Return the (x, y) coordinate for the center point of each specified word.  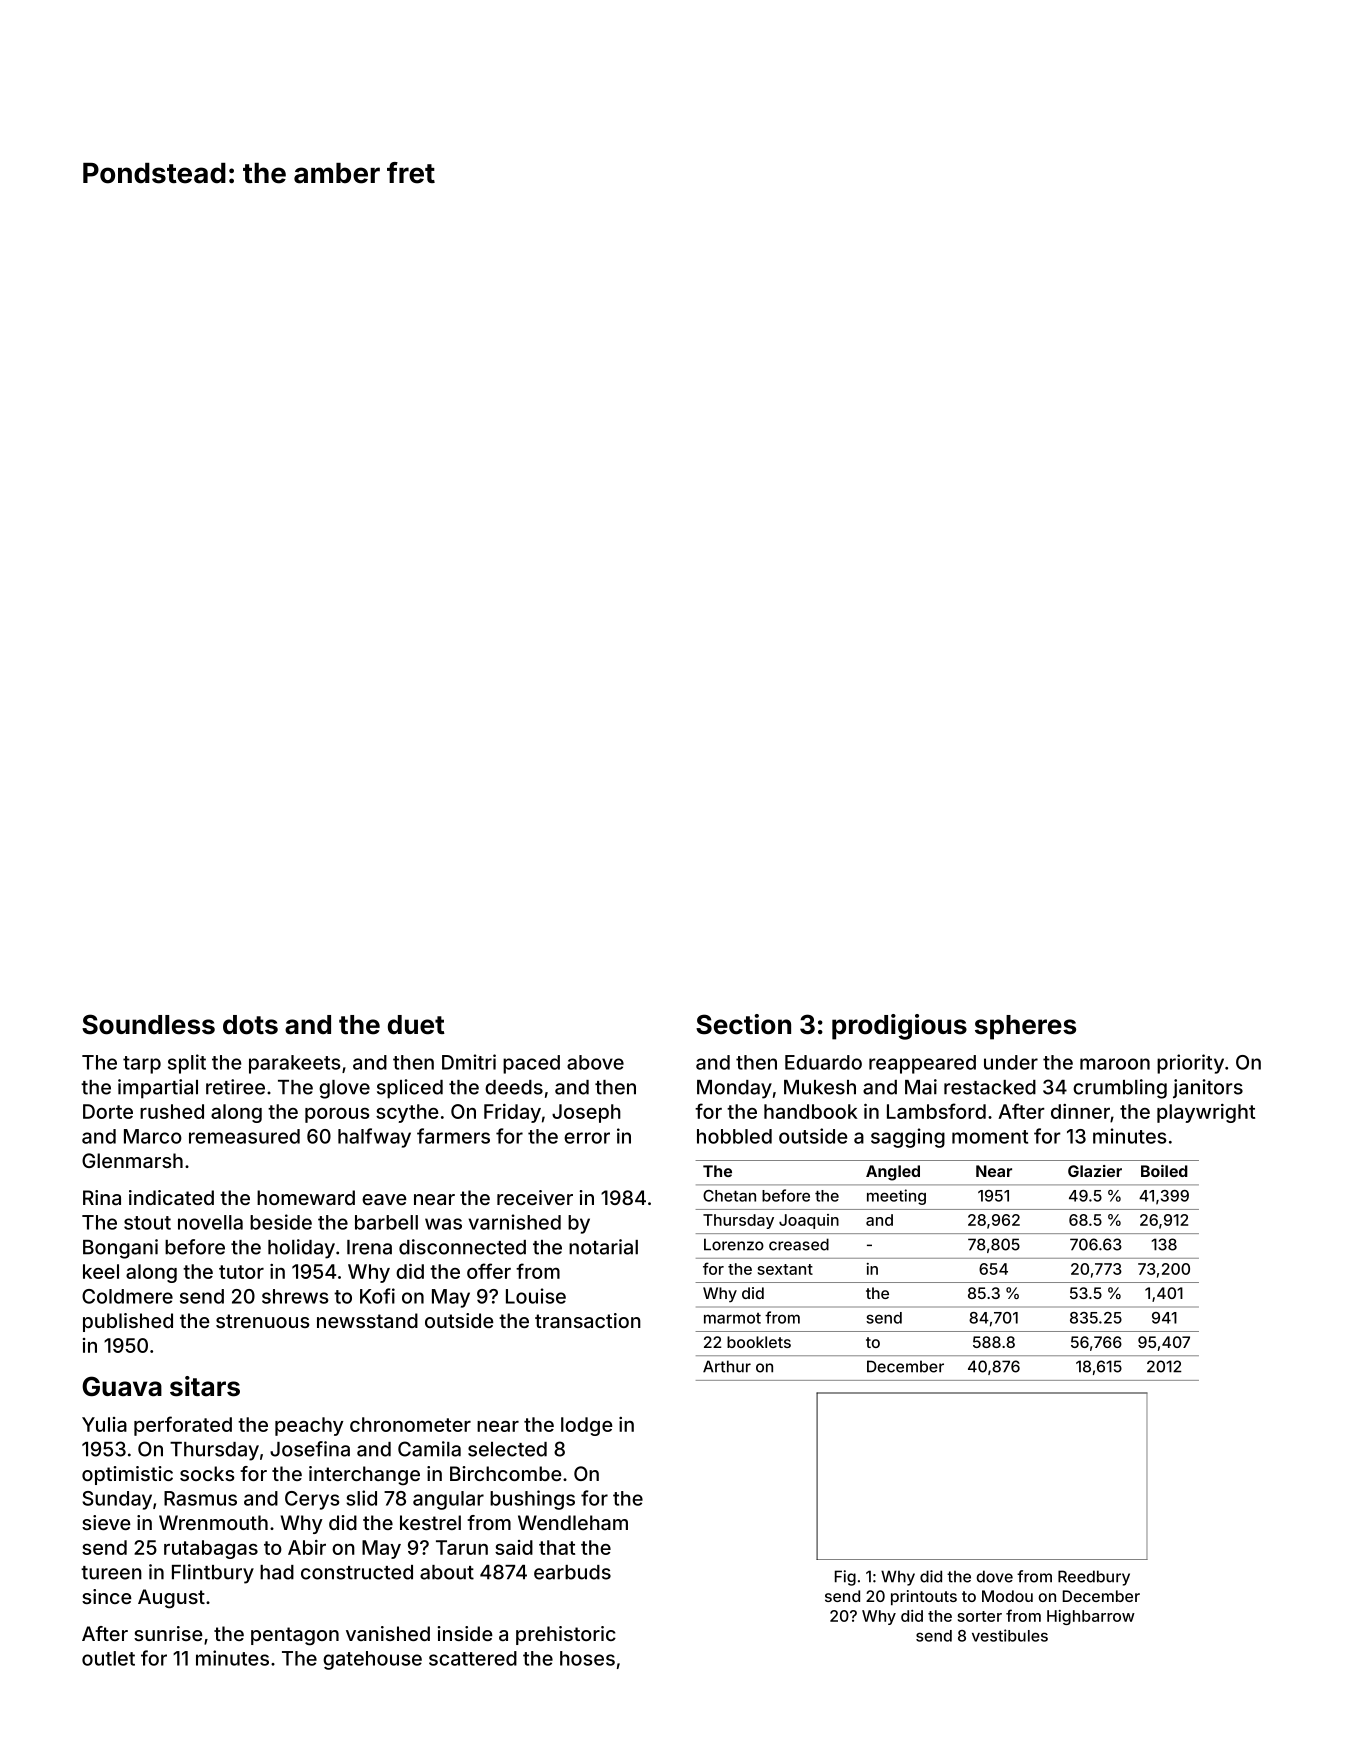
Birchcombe (506, 1473)
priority (1190, 1064)
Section (743, 1024)
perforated (183, 1426)
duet (416, 1025)
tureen (111, 1573)
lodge (587, 1426)
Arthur (727, 1366)
